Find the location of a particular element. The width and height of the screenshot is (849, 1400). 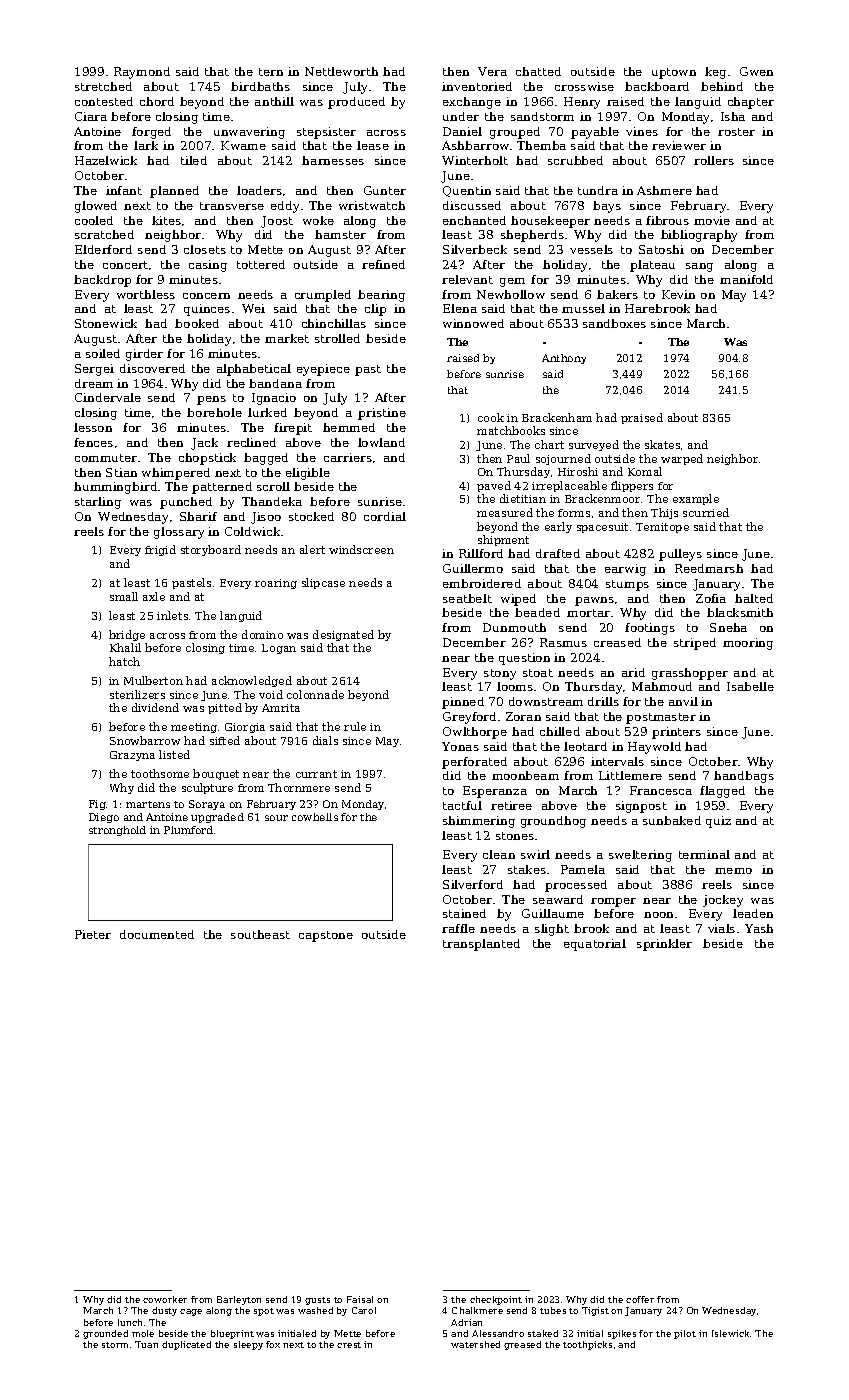

scratched is located at coordinates (104, 234).
